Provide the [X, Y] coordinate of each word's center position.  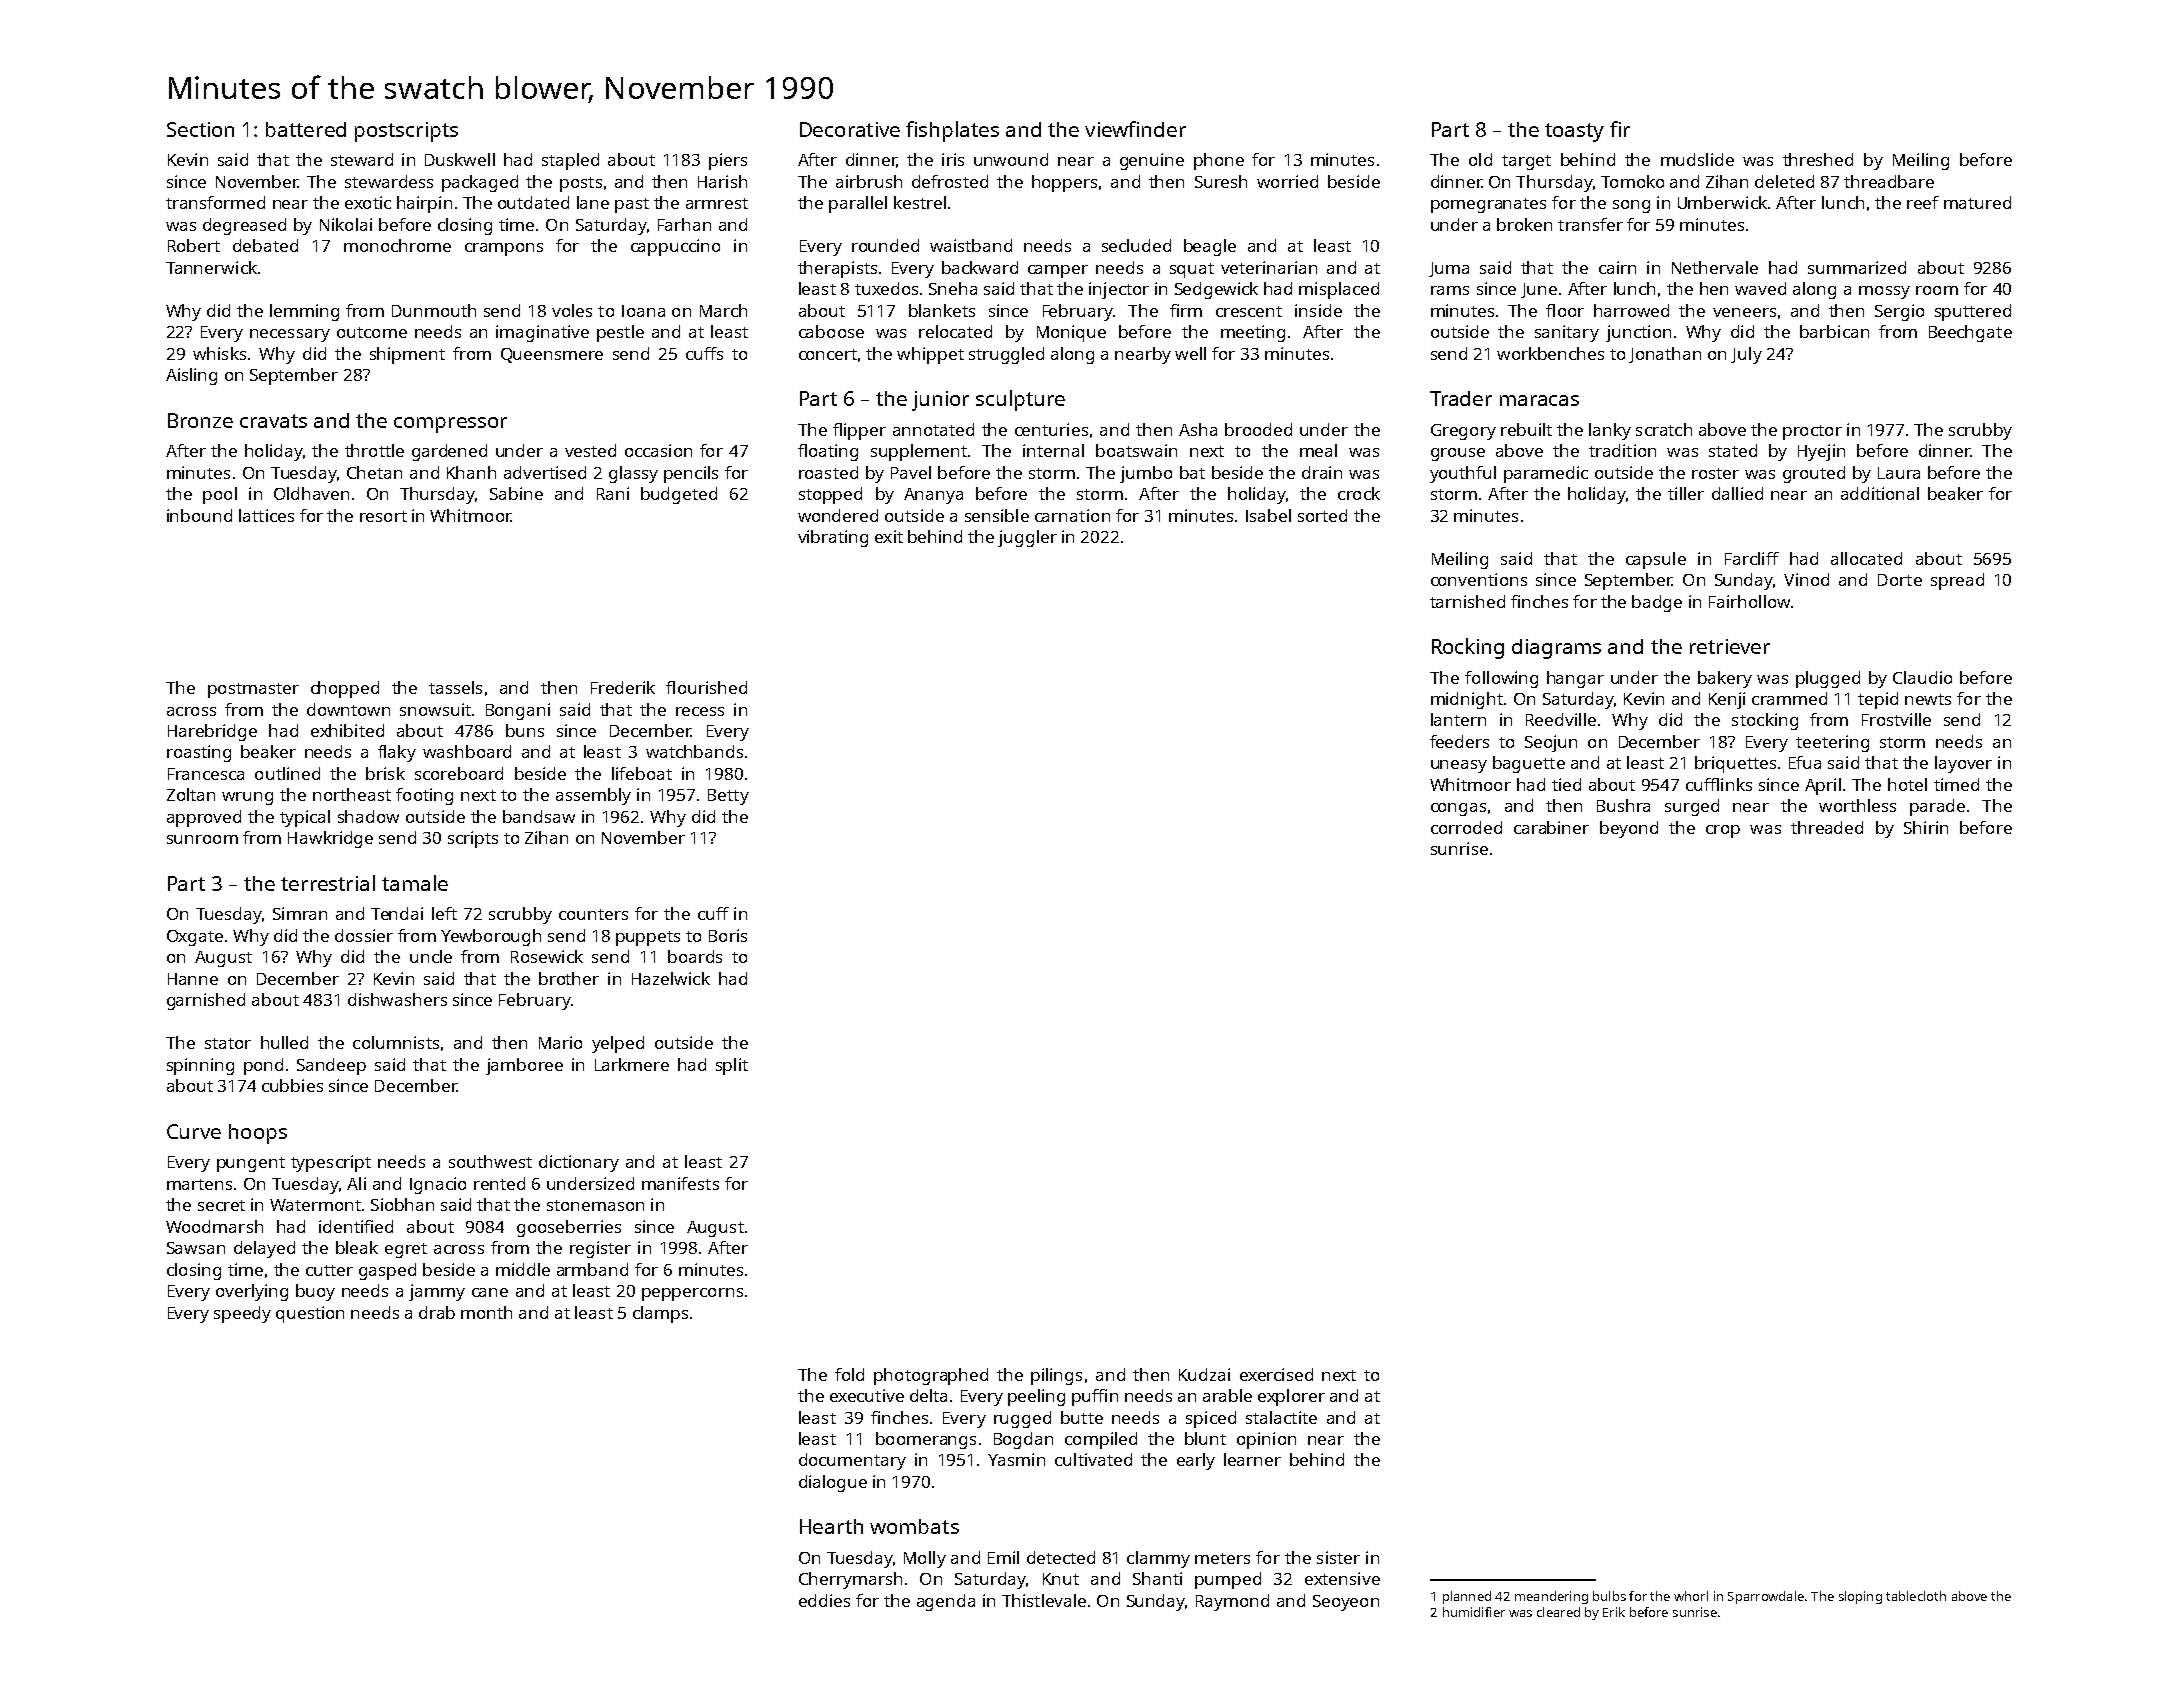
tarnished [1467, 601]
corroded [1466, 827]
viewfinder [1135, 129]
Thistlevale [1044, 1600]
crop [1723, 831]
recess [700, 711]
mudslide [1697, 159]
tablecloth [1916, 1596]
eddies [824, 1600]
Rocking [1468, 648]
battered [306, 129]
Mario [560, 1042]
